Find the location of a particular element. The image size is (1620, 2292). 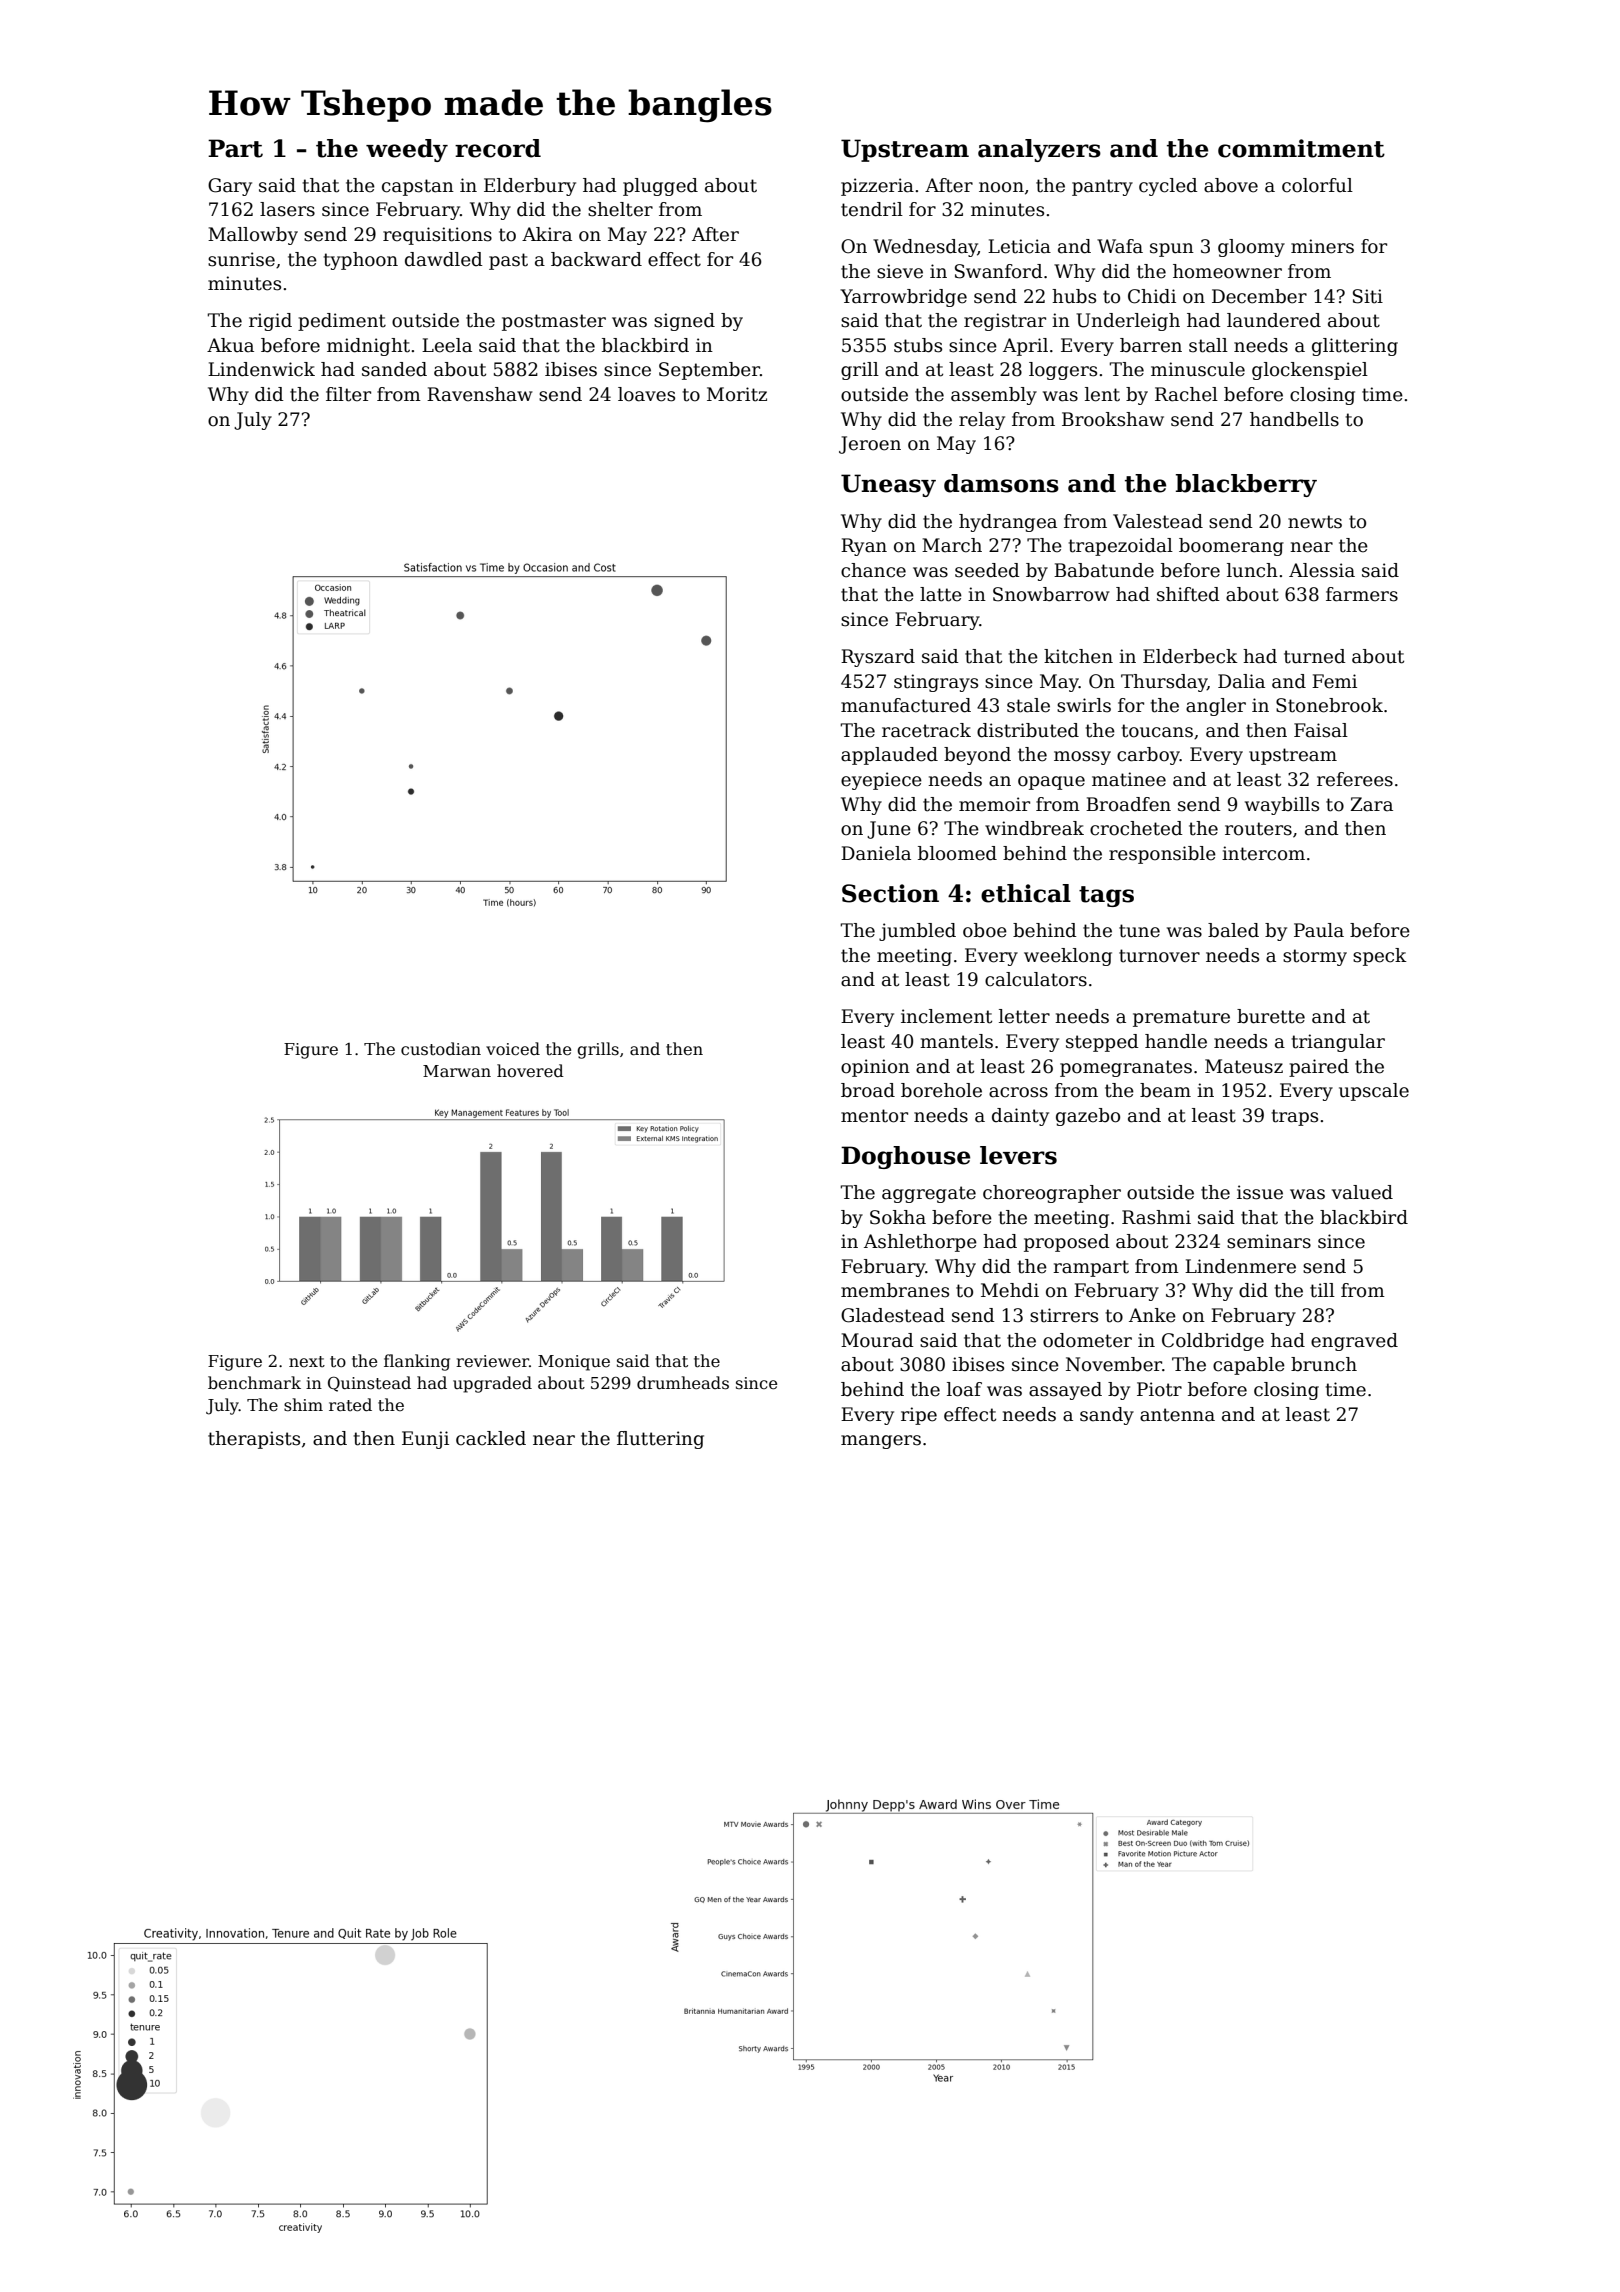

weedy is located at coordinates (407, 150).
